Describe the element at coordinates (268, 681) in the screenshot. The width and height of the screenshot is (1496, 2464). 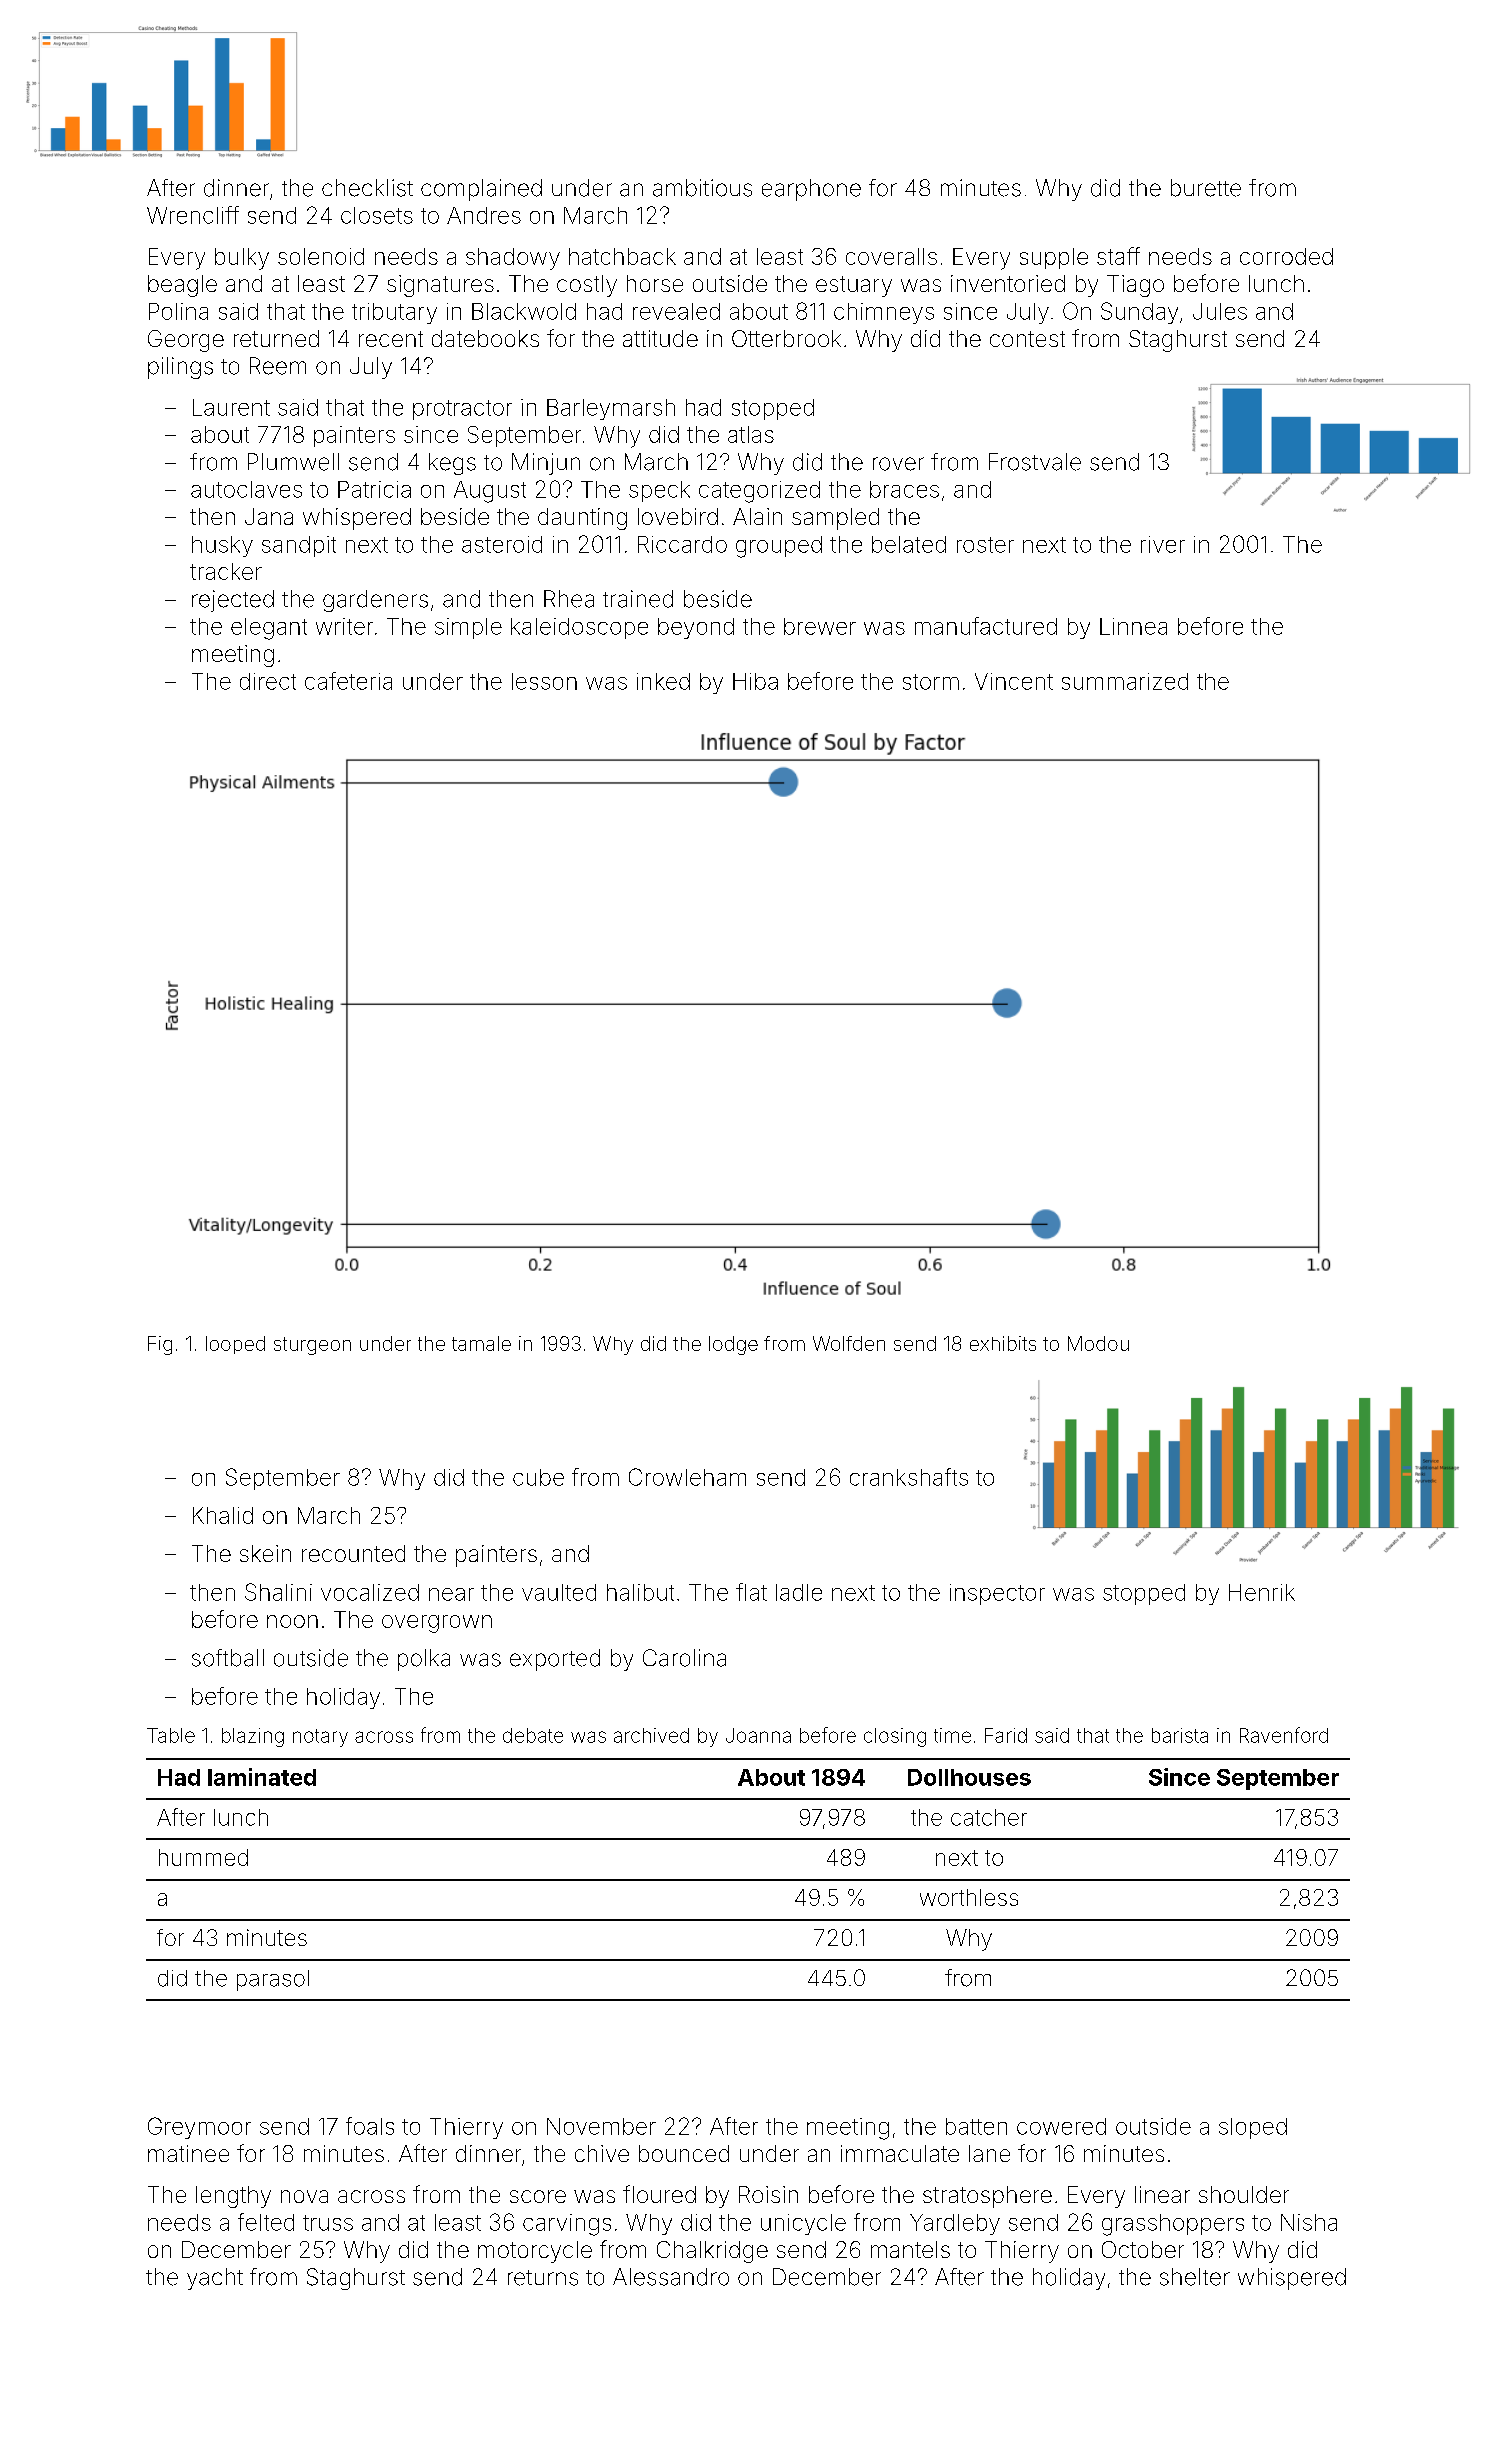
I see `direct` at that location.
